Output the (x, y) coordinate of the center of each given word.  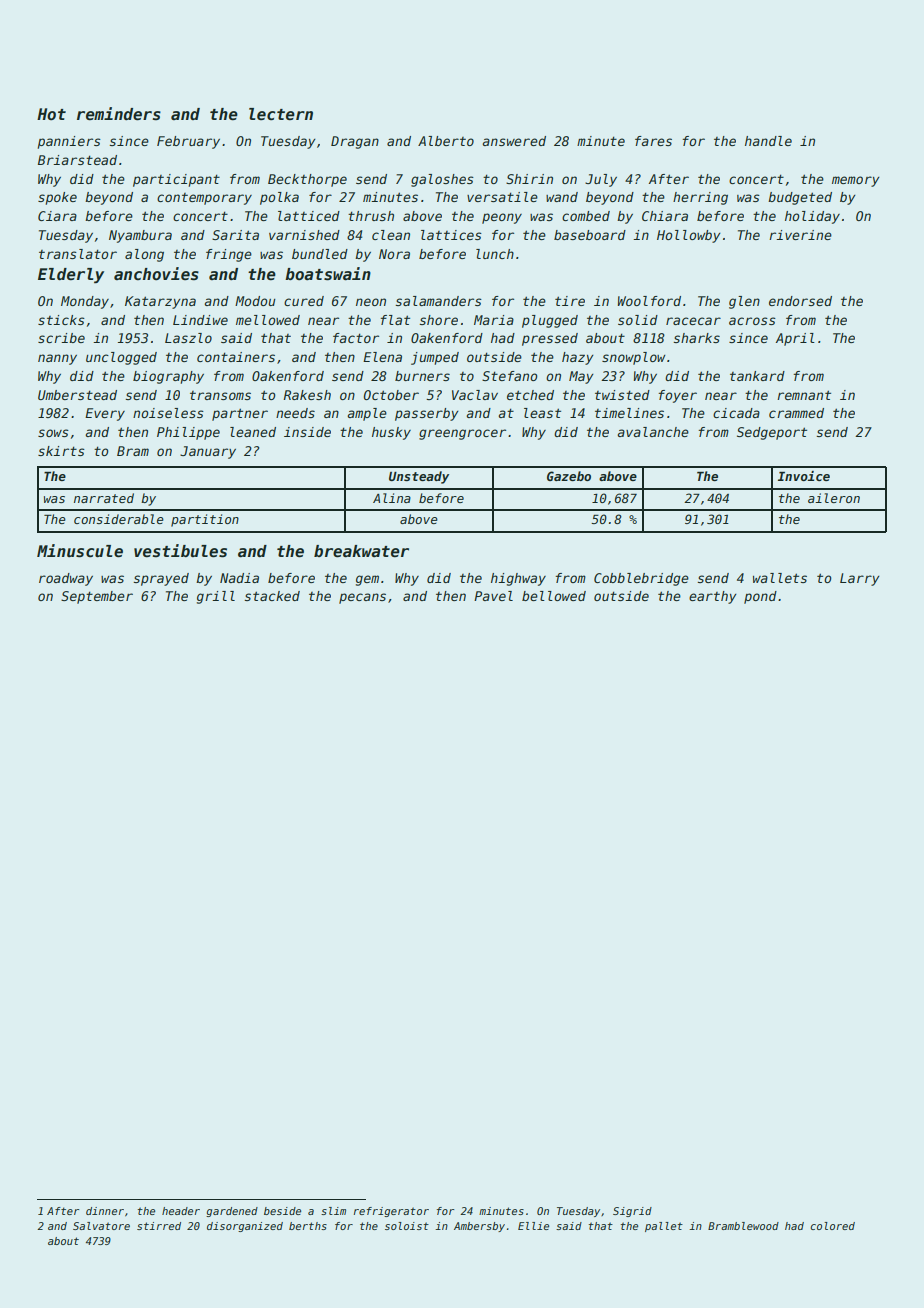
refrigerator (391, 1212)
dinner (105, 1211)
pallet (664, 1227)
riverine (800, 235)
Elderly (71, 275)
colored (832, 1226)
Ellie (533, 1226)
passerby (426, 414)
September (97, 597)
